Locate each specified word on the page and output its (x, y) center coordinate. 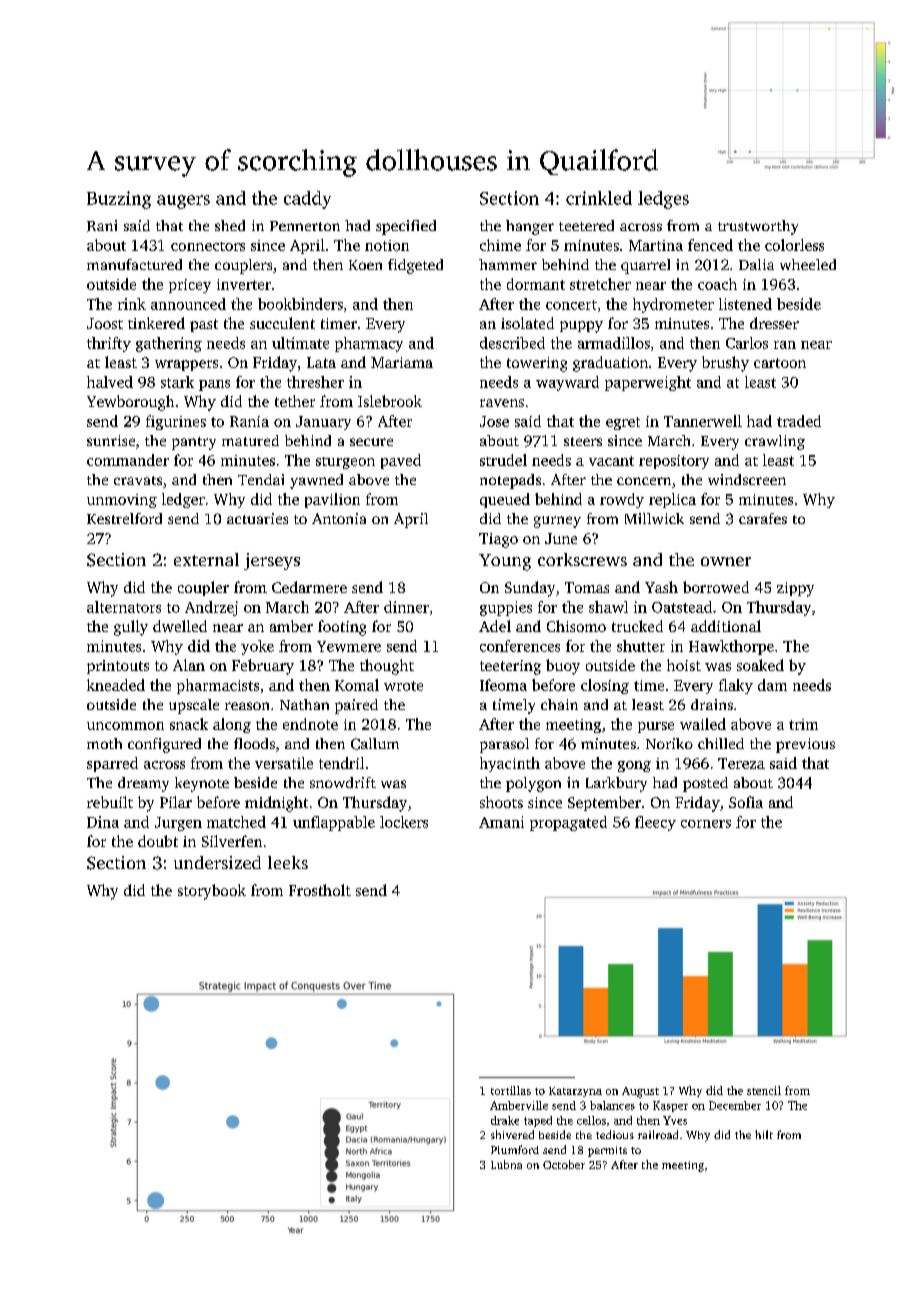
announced (188, 304)
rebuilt (110, 802)
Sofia (746, 802)
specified (406, 227)
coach (717, 284)
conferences (520, 646)
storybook (212, 892)
